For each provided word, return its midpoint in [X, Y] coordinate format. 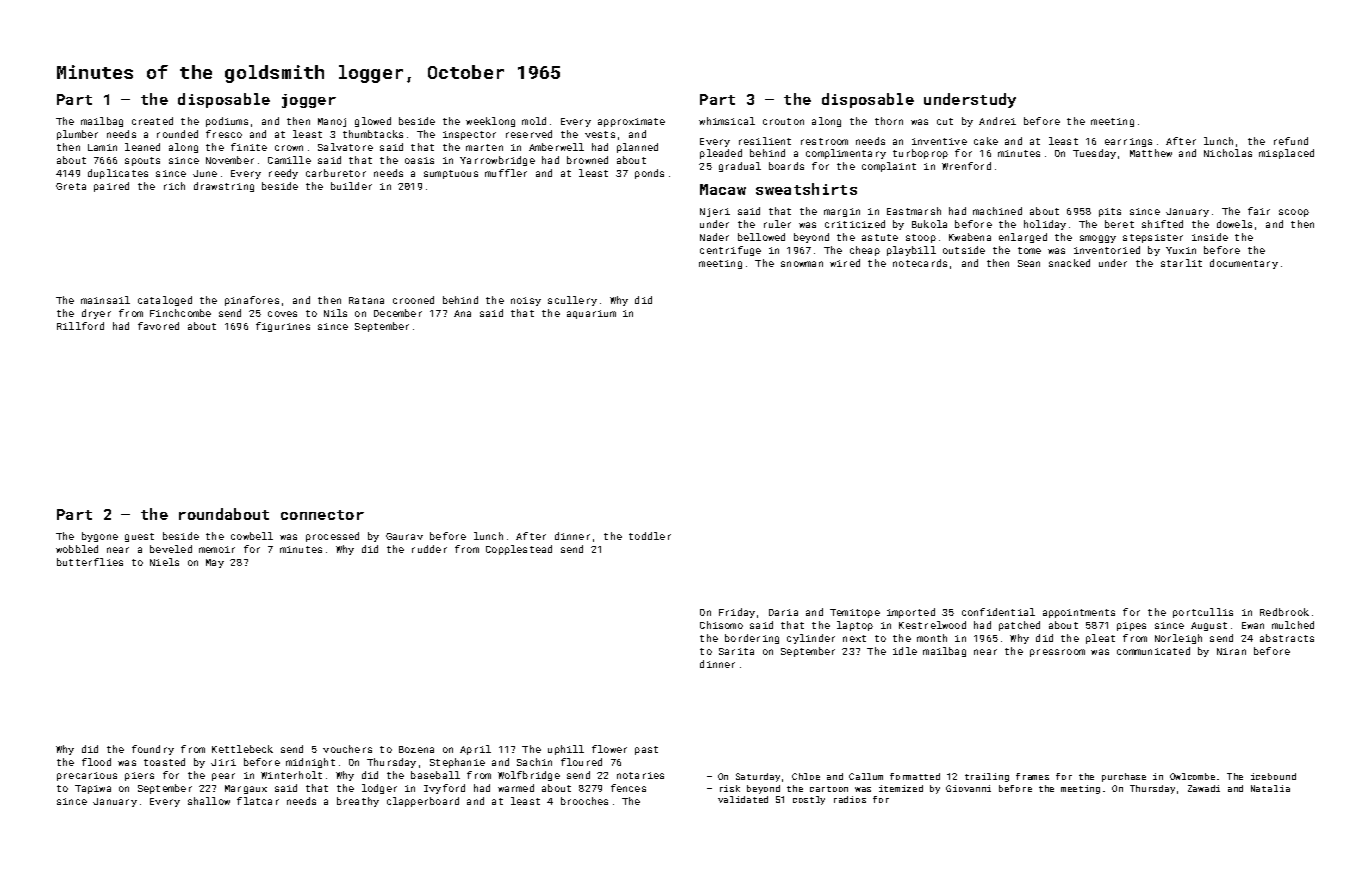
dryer [96, 314]
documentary [1244, 264]
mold [534, 121]
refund [1291, 141]
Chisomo [721, 625]
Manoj [332, 122]
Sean [1029, 263]
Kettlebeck [242, 749]
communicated [1153, 651]
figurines [283, 327]
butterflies [90, 562]
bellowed [761, 237]
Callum [866, 776]
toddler [650, 536]
